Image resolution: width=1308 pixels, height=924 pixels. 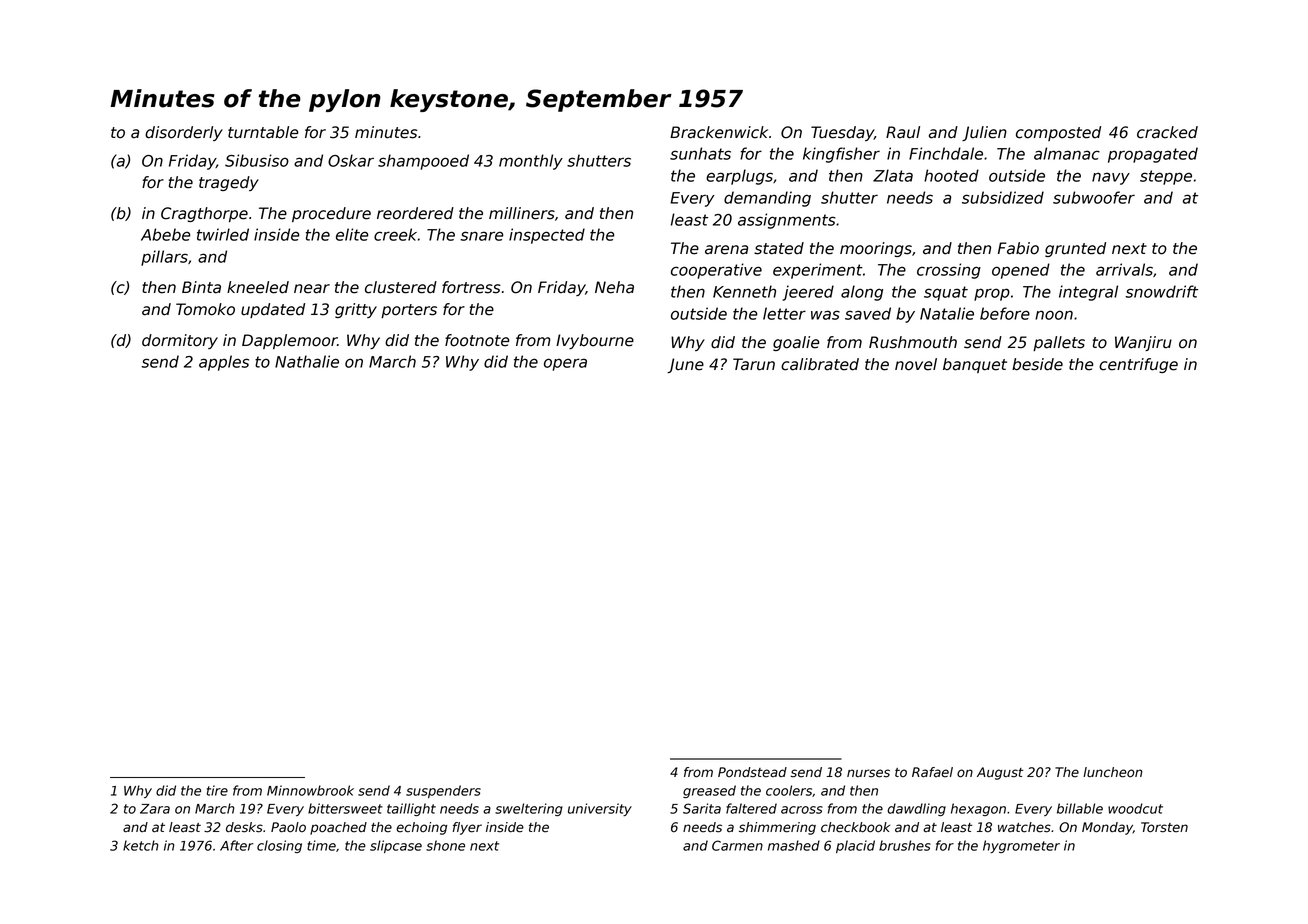 I want to click on Rafael, so click(x=932, y=772).
